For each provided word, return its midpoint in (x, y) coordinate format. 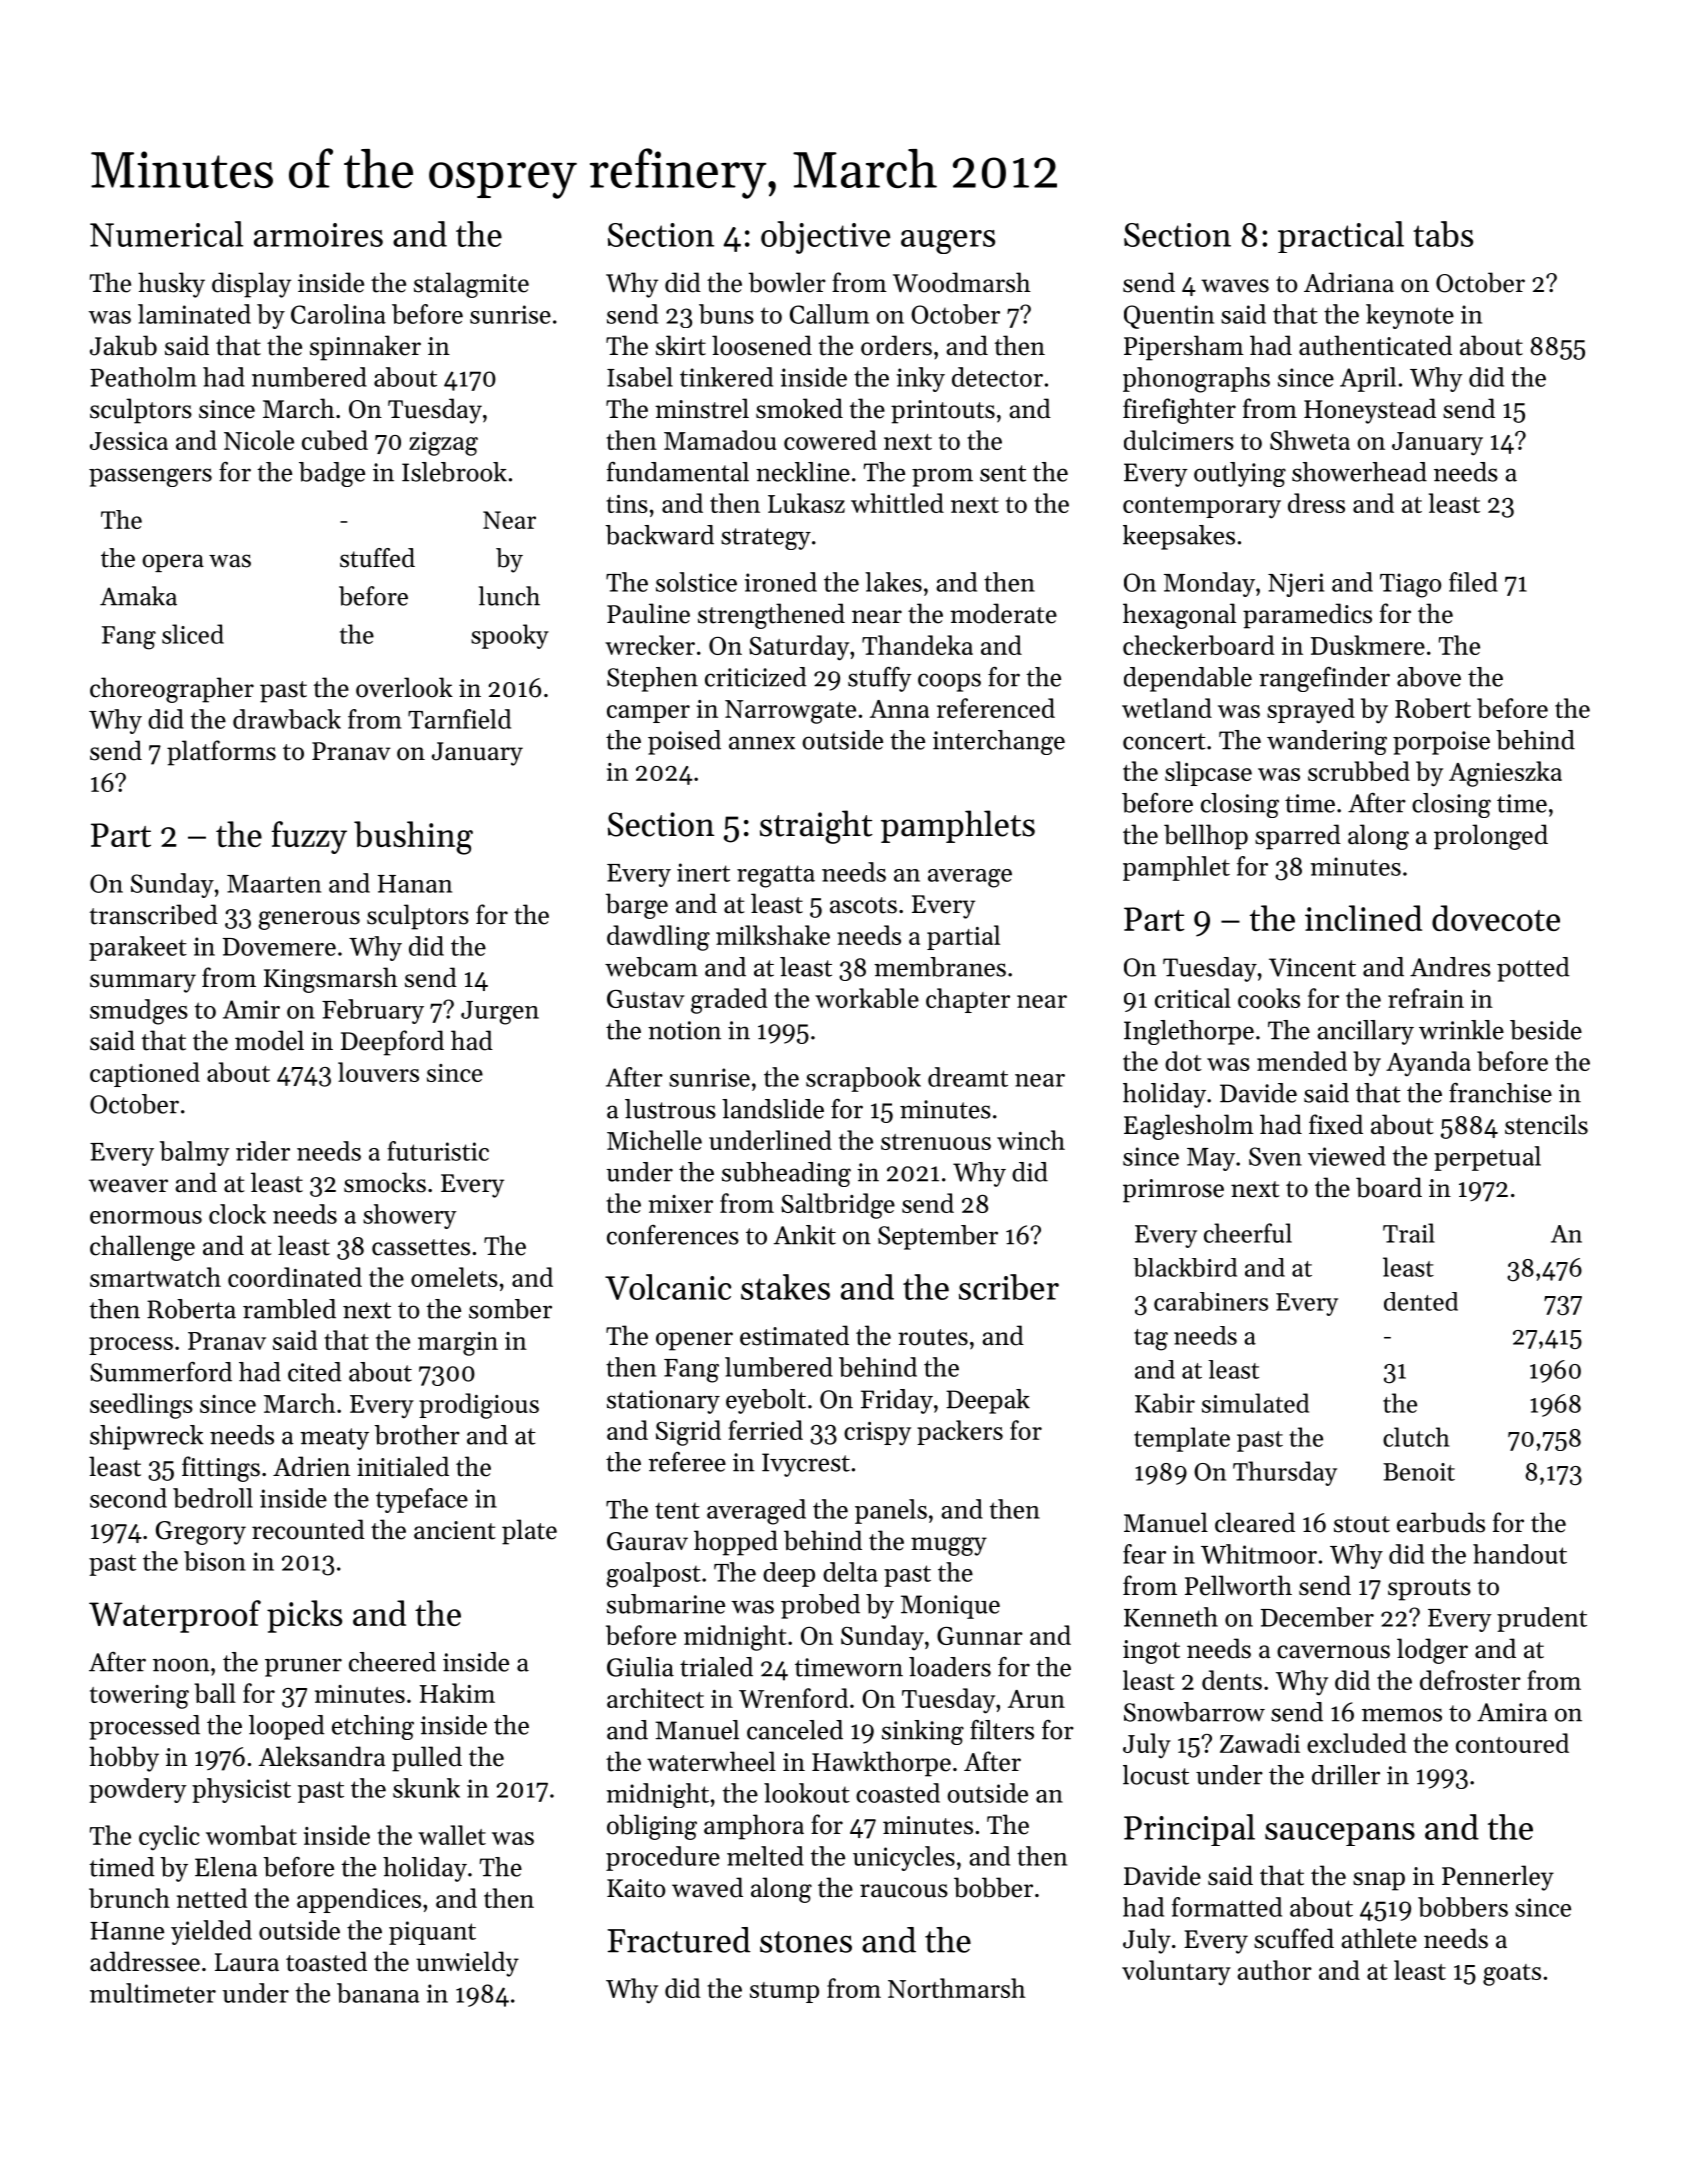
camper (648, 714)
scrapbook (863, 1079)
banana (378, 1993)
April (1368, 379)
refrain (1426, 998)
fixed (1336, 1124)
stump (784, 1992)
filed (1473, 582)
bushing (413, 838)
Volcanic (668, 1287)
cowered (830, 440)
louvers (378, 1072)
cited (315, 1372)
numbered (309, 377)
